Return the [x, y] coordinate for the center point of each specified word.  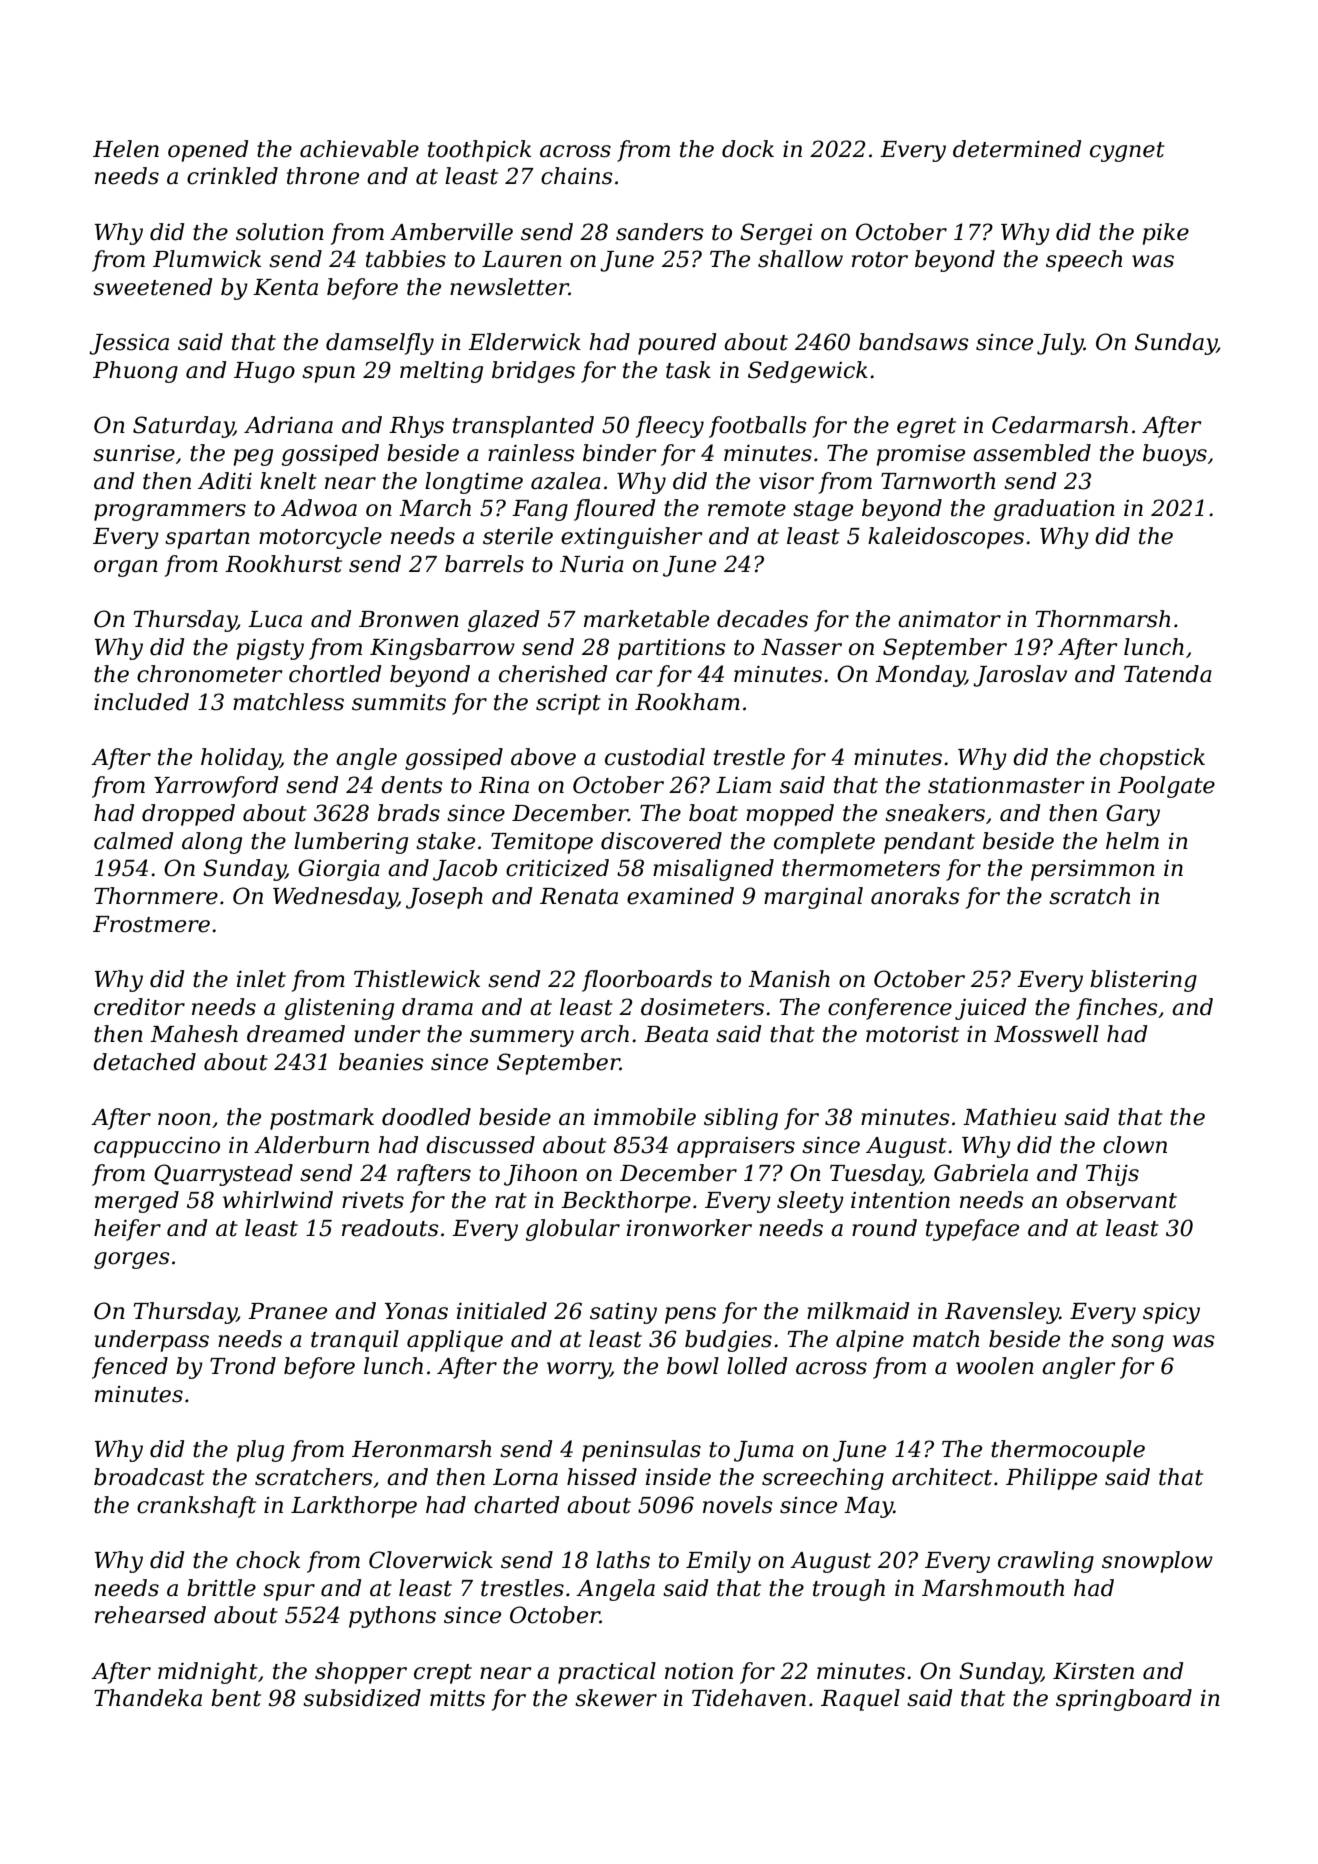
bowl [693, 1366]
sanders [660, 232]
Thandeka [148, 1698]
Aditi [225, 481]
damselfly [380, 344]
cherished [553, 674]
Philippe [1051, 1479]
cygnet [1127, 152]
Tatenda [1168, 674]
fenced [130, 1368]
